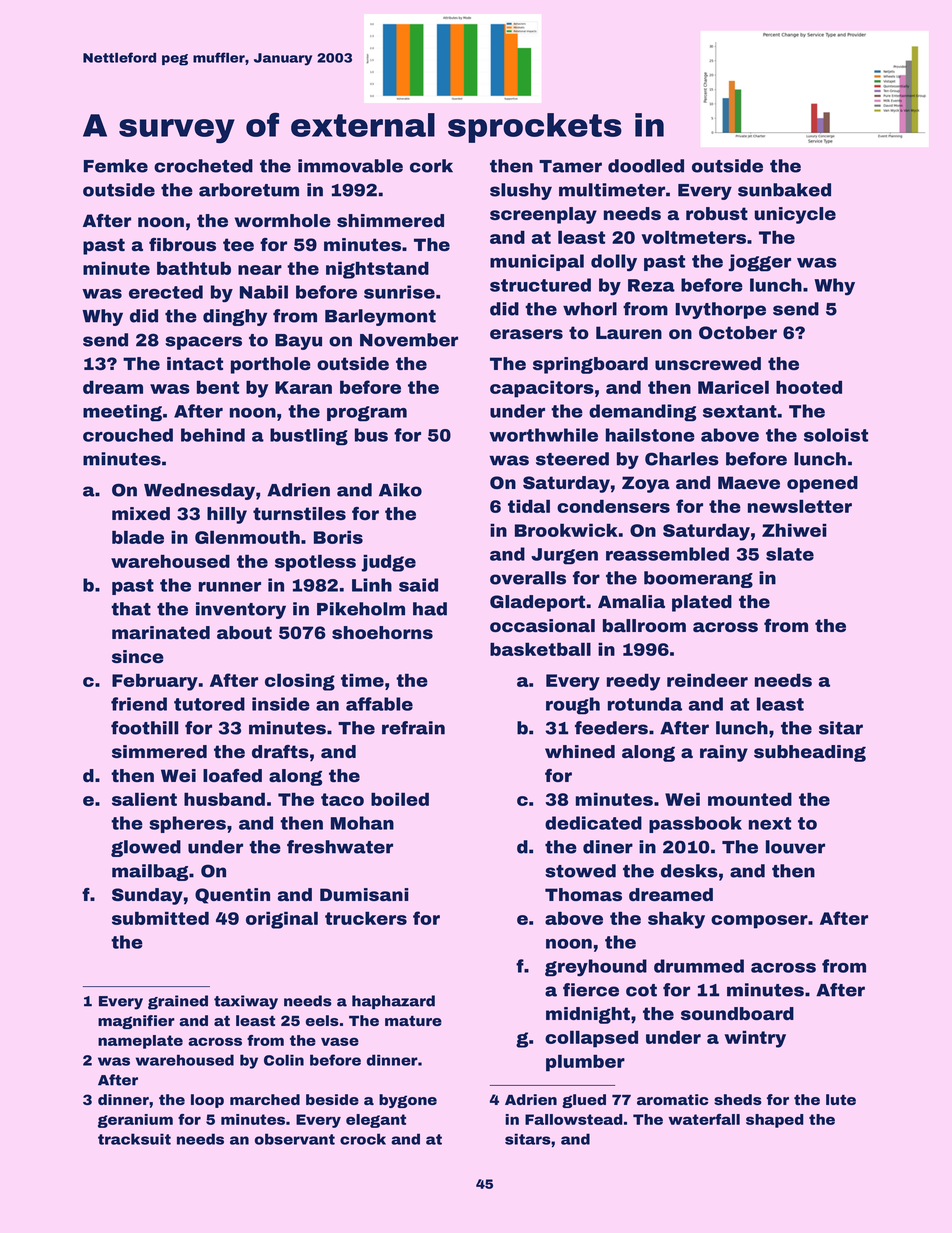 Image resolution: width=952 pixels, height=1233 pixels. I want to click on simmered, so click(159, 751).
